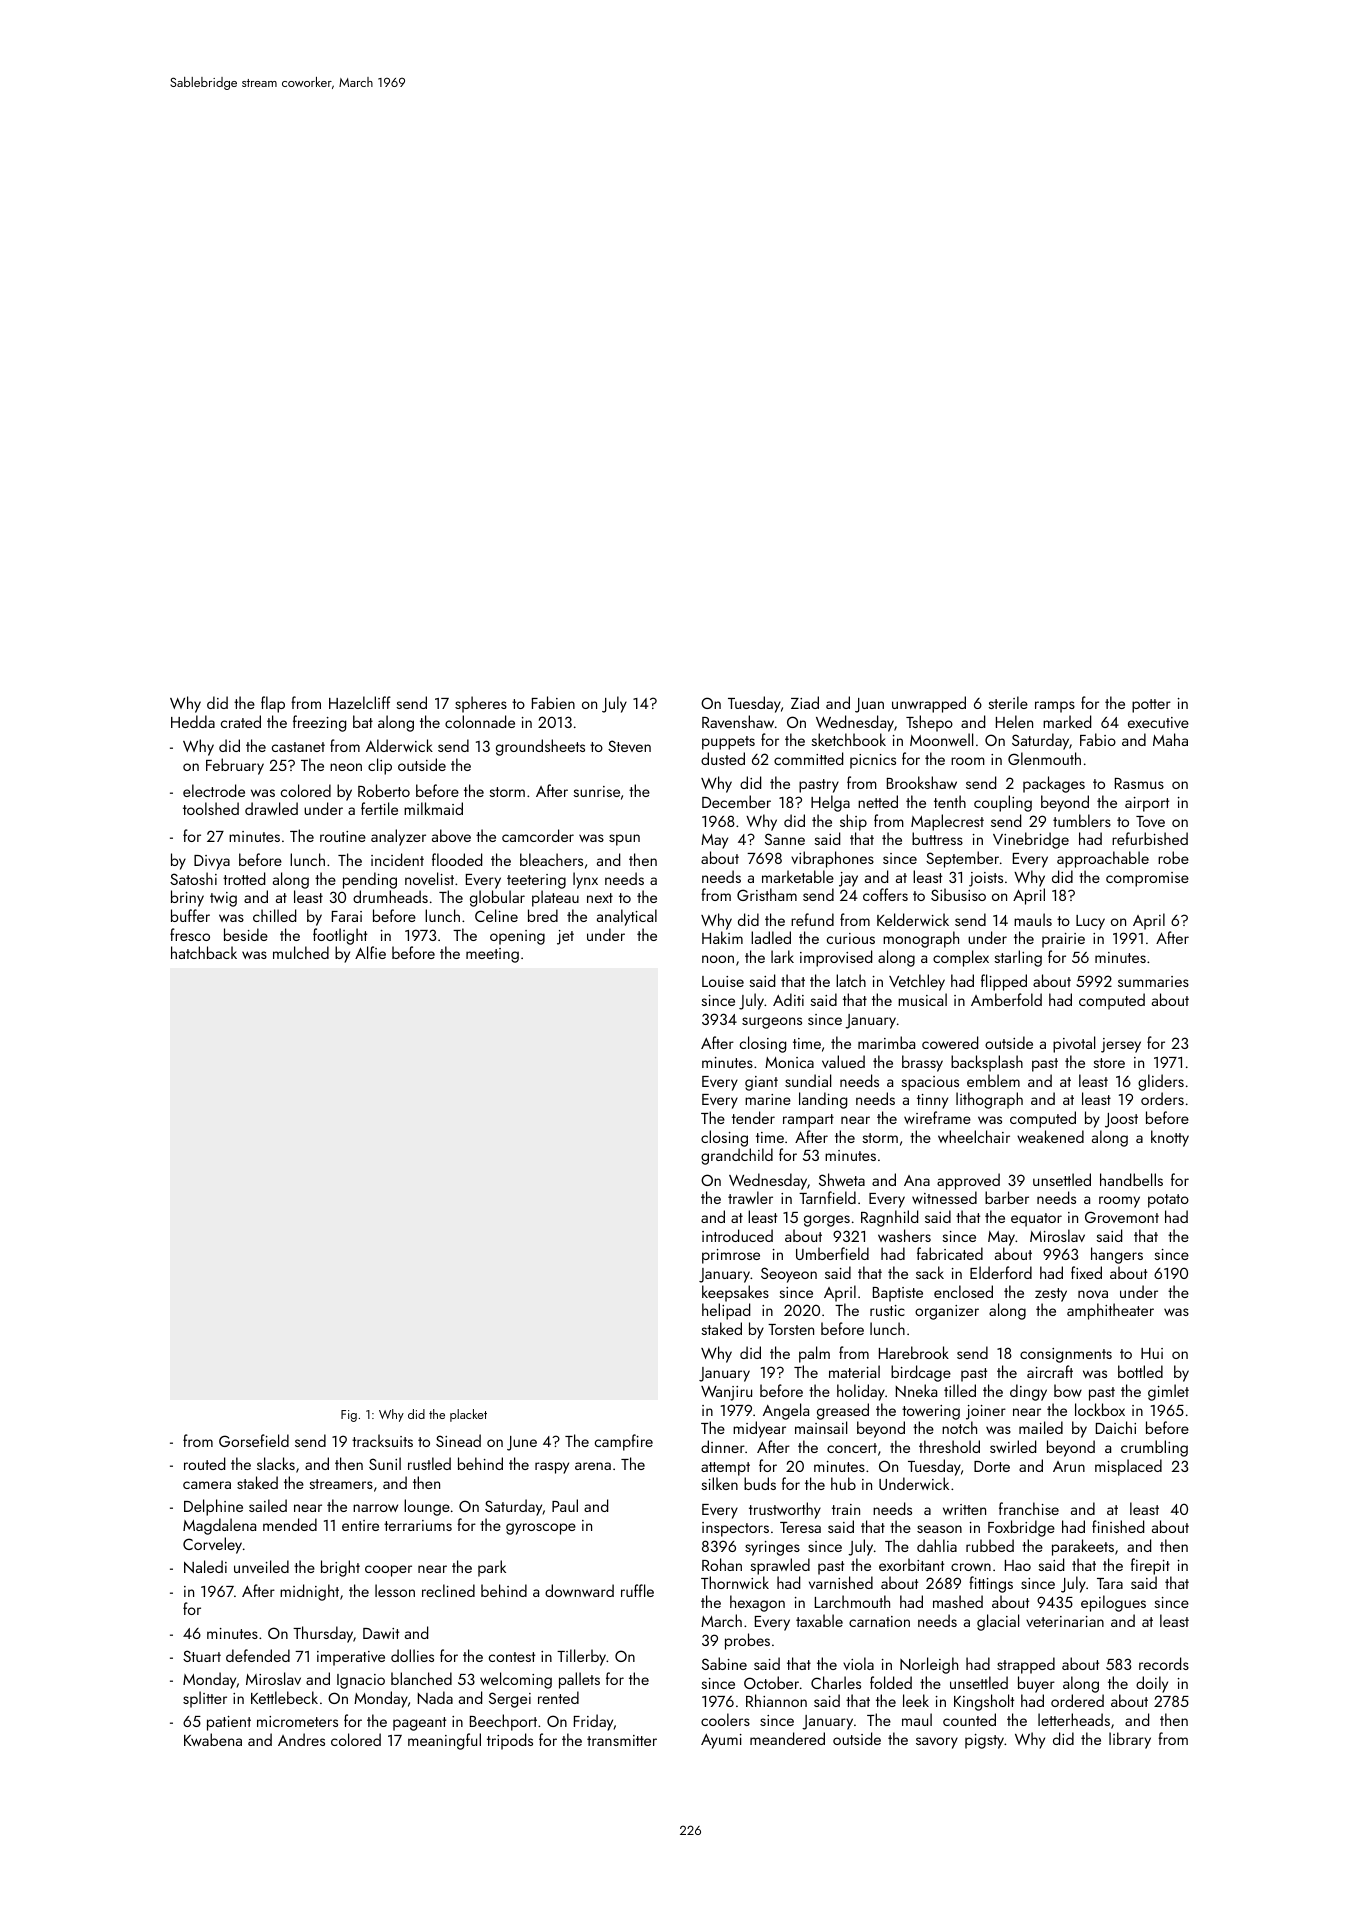 This screenshot has height=1922, width=1359. I want to click on Ziad, so click(805, 702).
